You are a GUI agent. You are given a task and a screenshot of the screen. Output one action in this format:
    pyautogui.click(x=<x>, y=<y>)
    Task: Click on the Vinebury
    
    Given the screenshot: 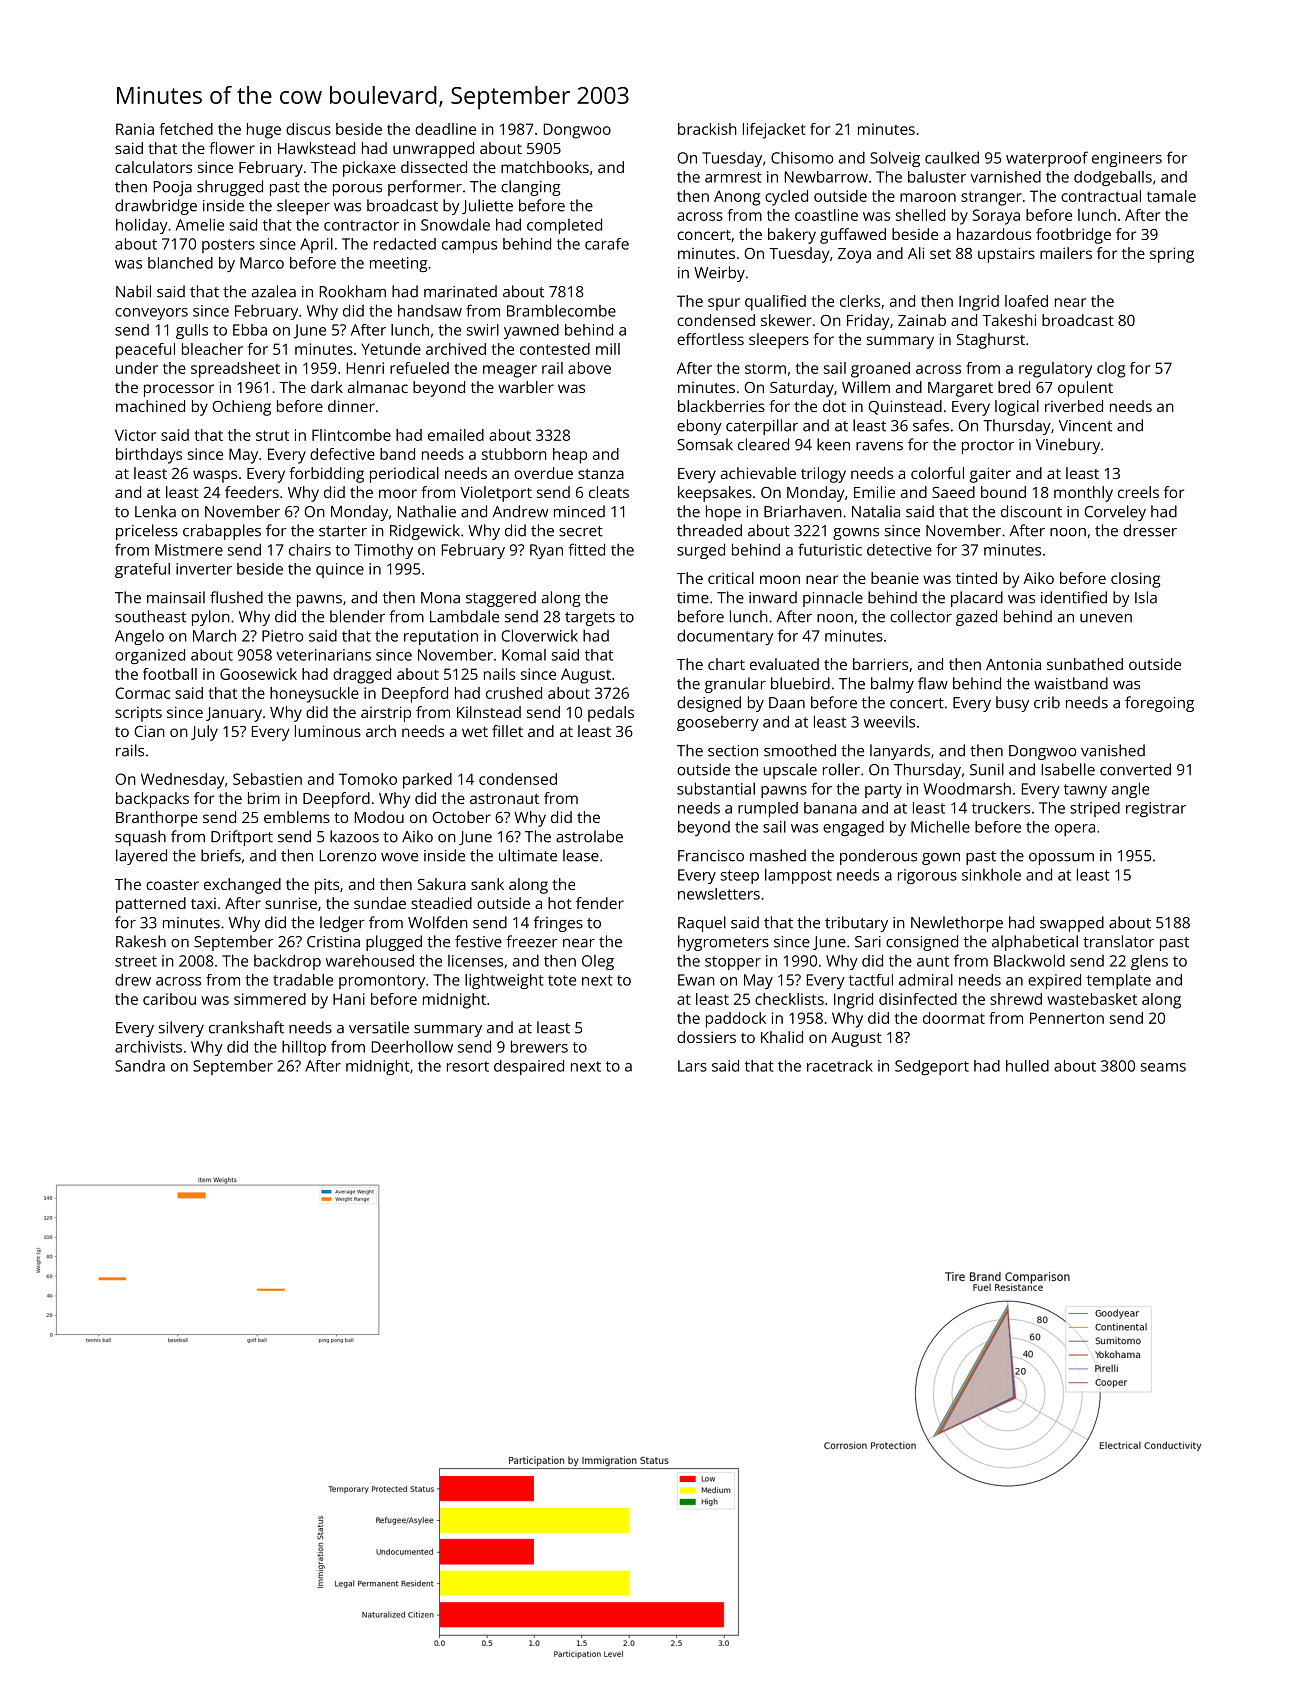 What is the action you would take?
    pyautogui.click(x=1068, y=446)
